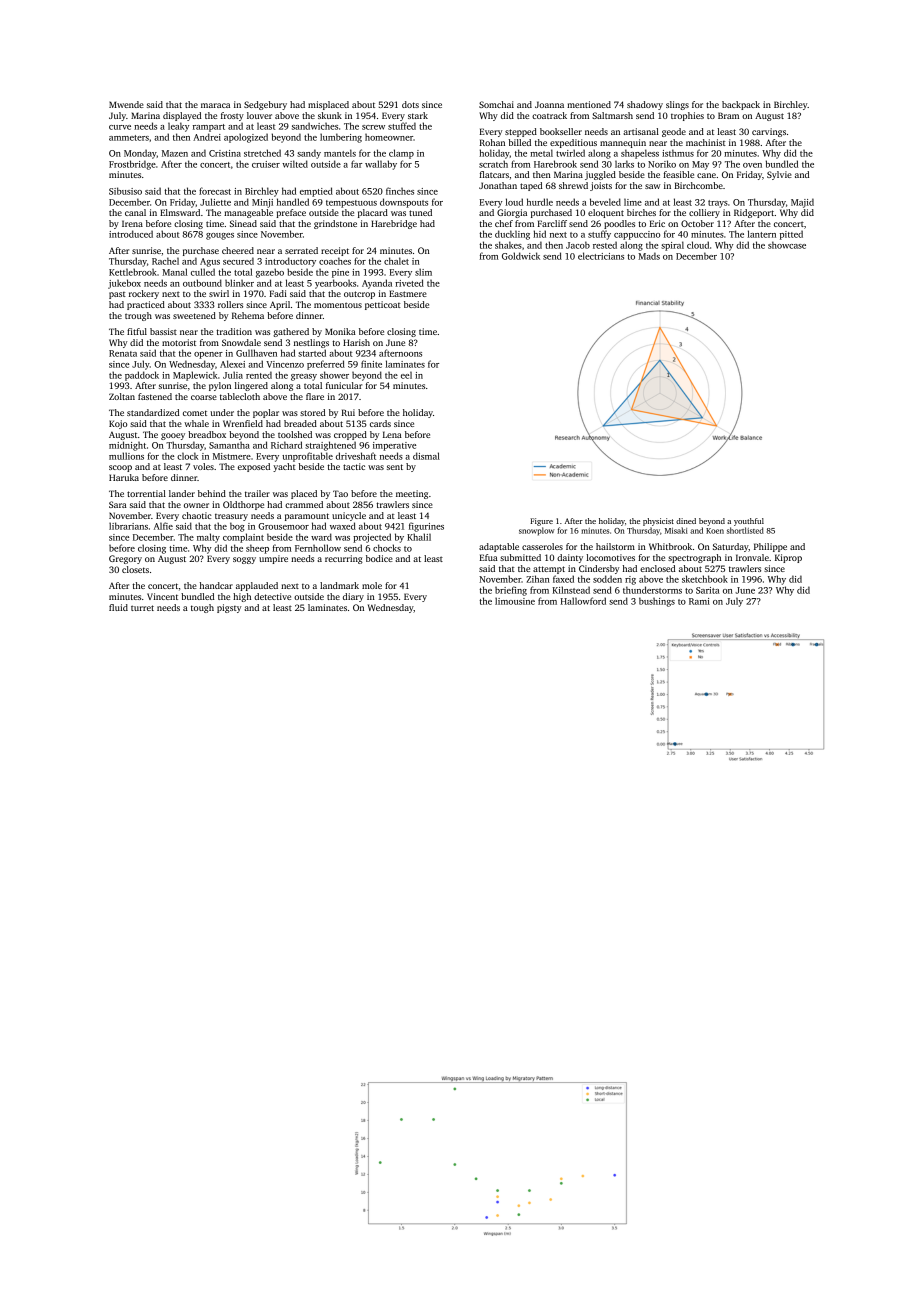  What do you see at coordinates (215, 202) in the page?
I see `Juliette` at bounding box center [215, 202].
